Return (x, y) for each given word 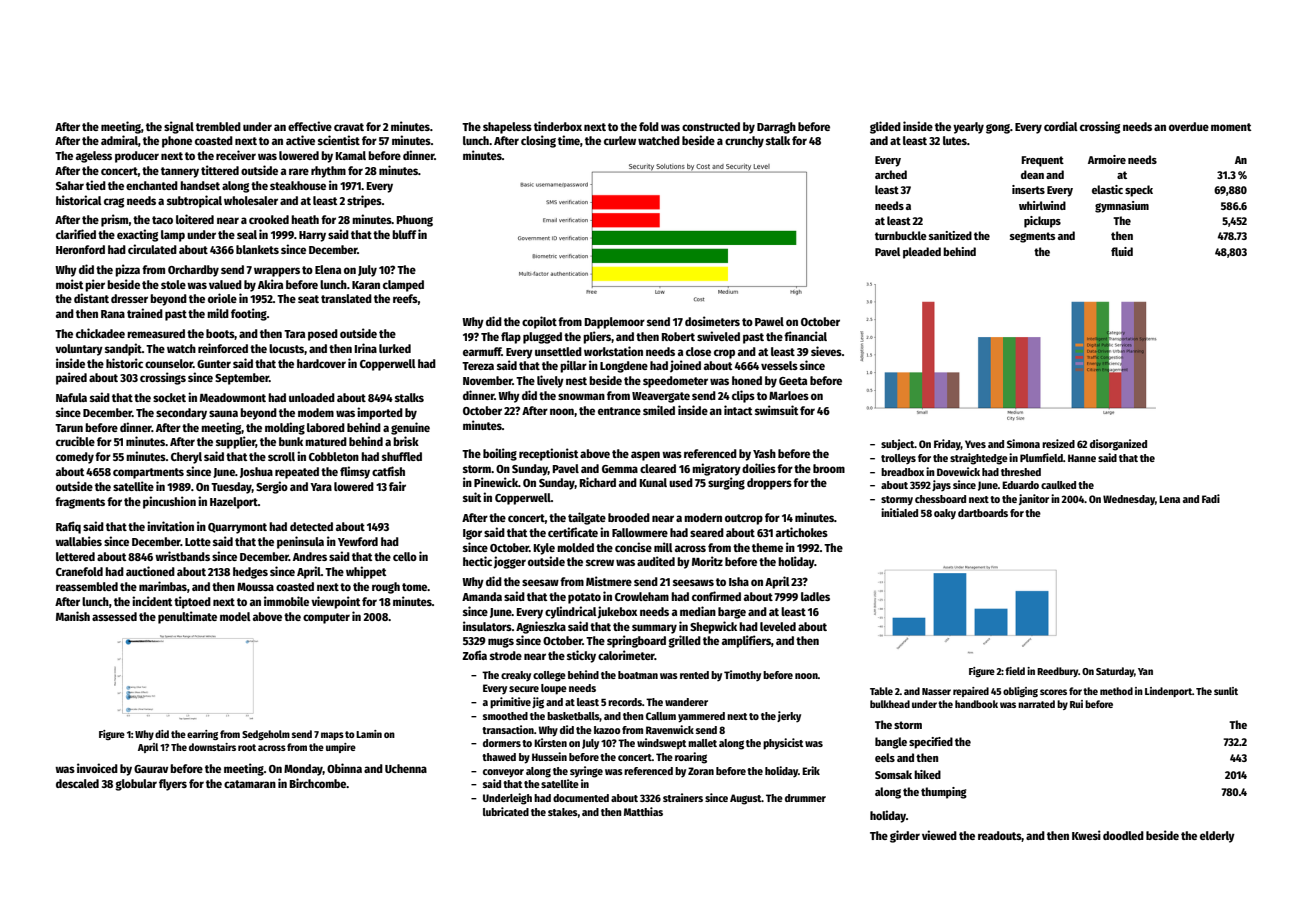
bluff (404, 234)
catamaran (250, 784)
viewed (939, 835)
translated (346, 298)
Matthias (643, 811)
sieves (826, 351)
